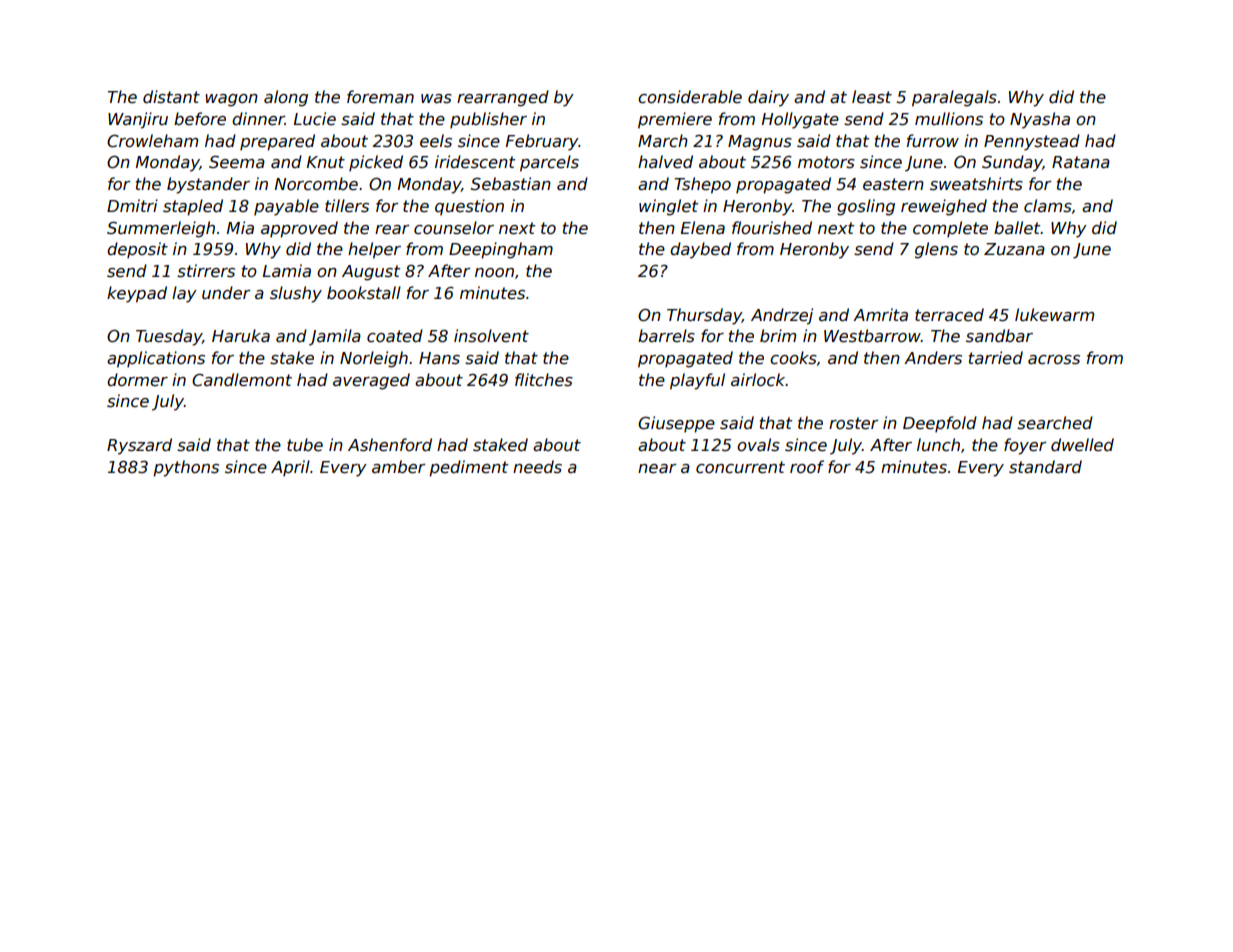 This document has height=952, width=1233. I want to click on along, so click(286, 98).
